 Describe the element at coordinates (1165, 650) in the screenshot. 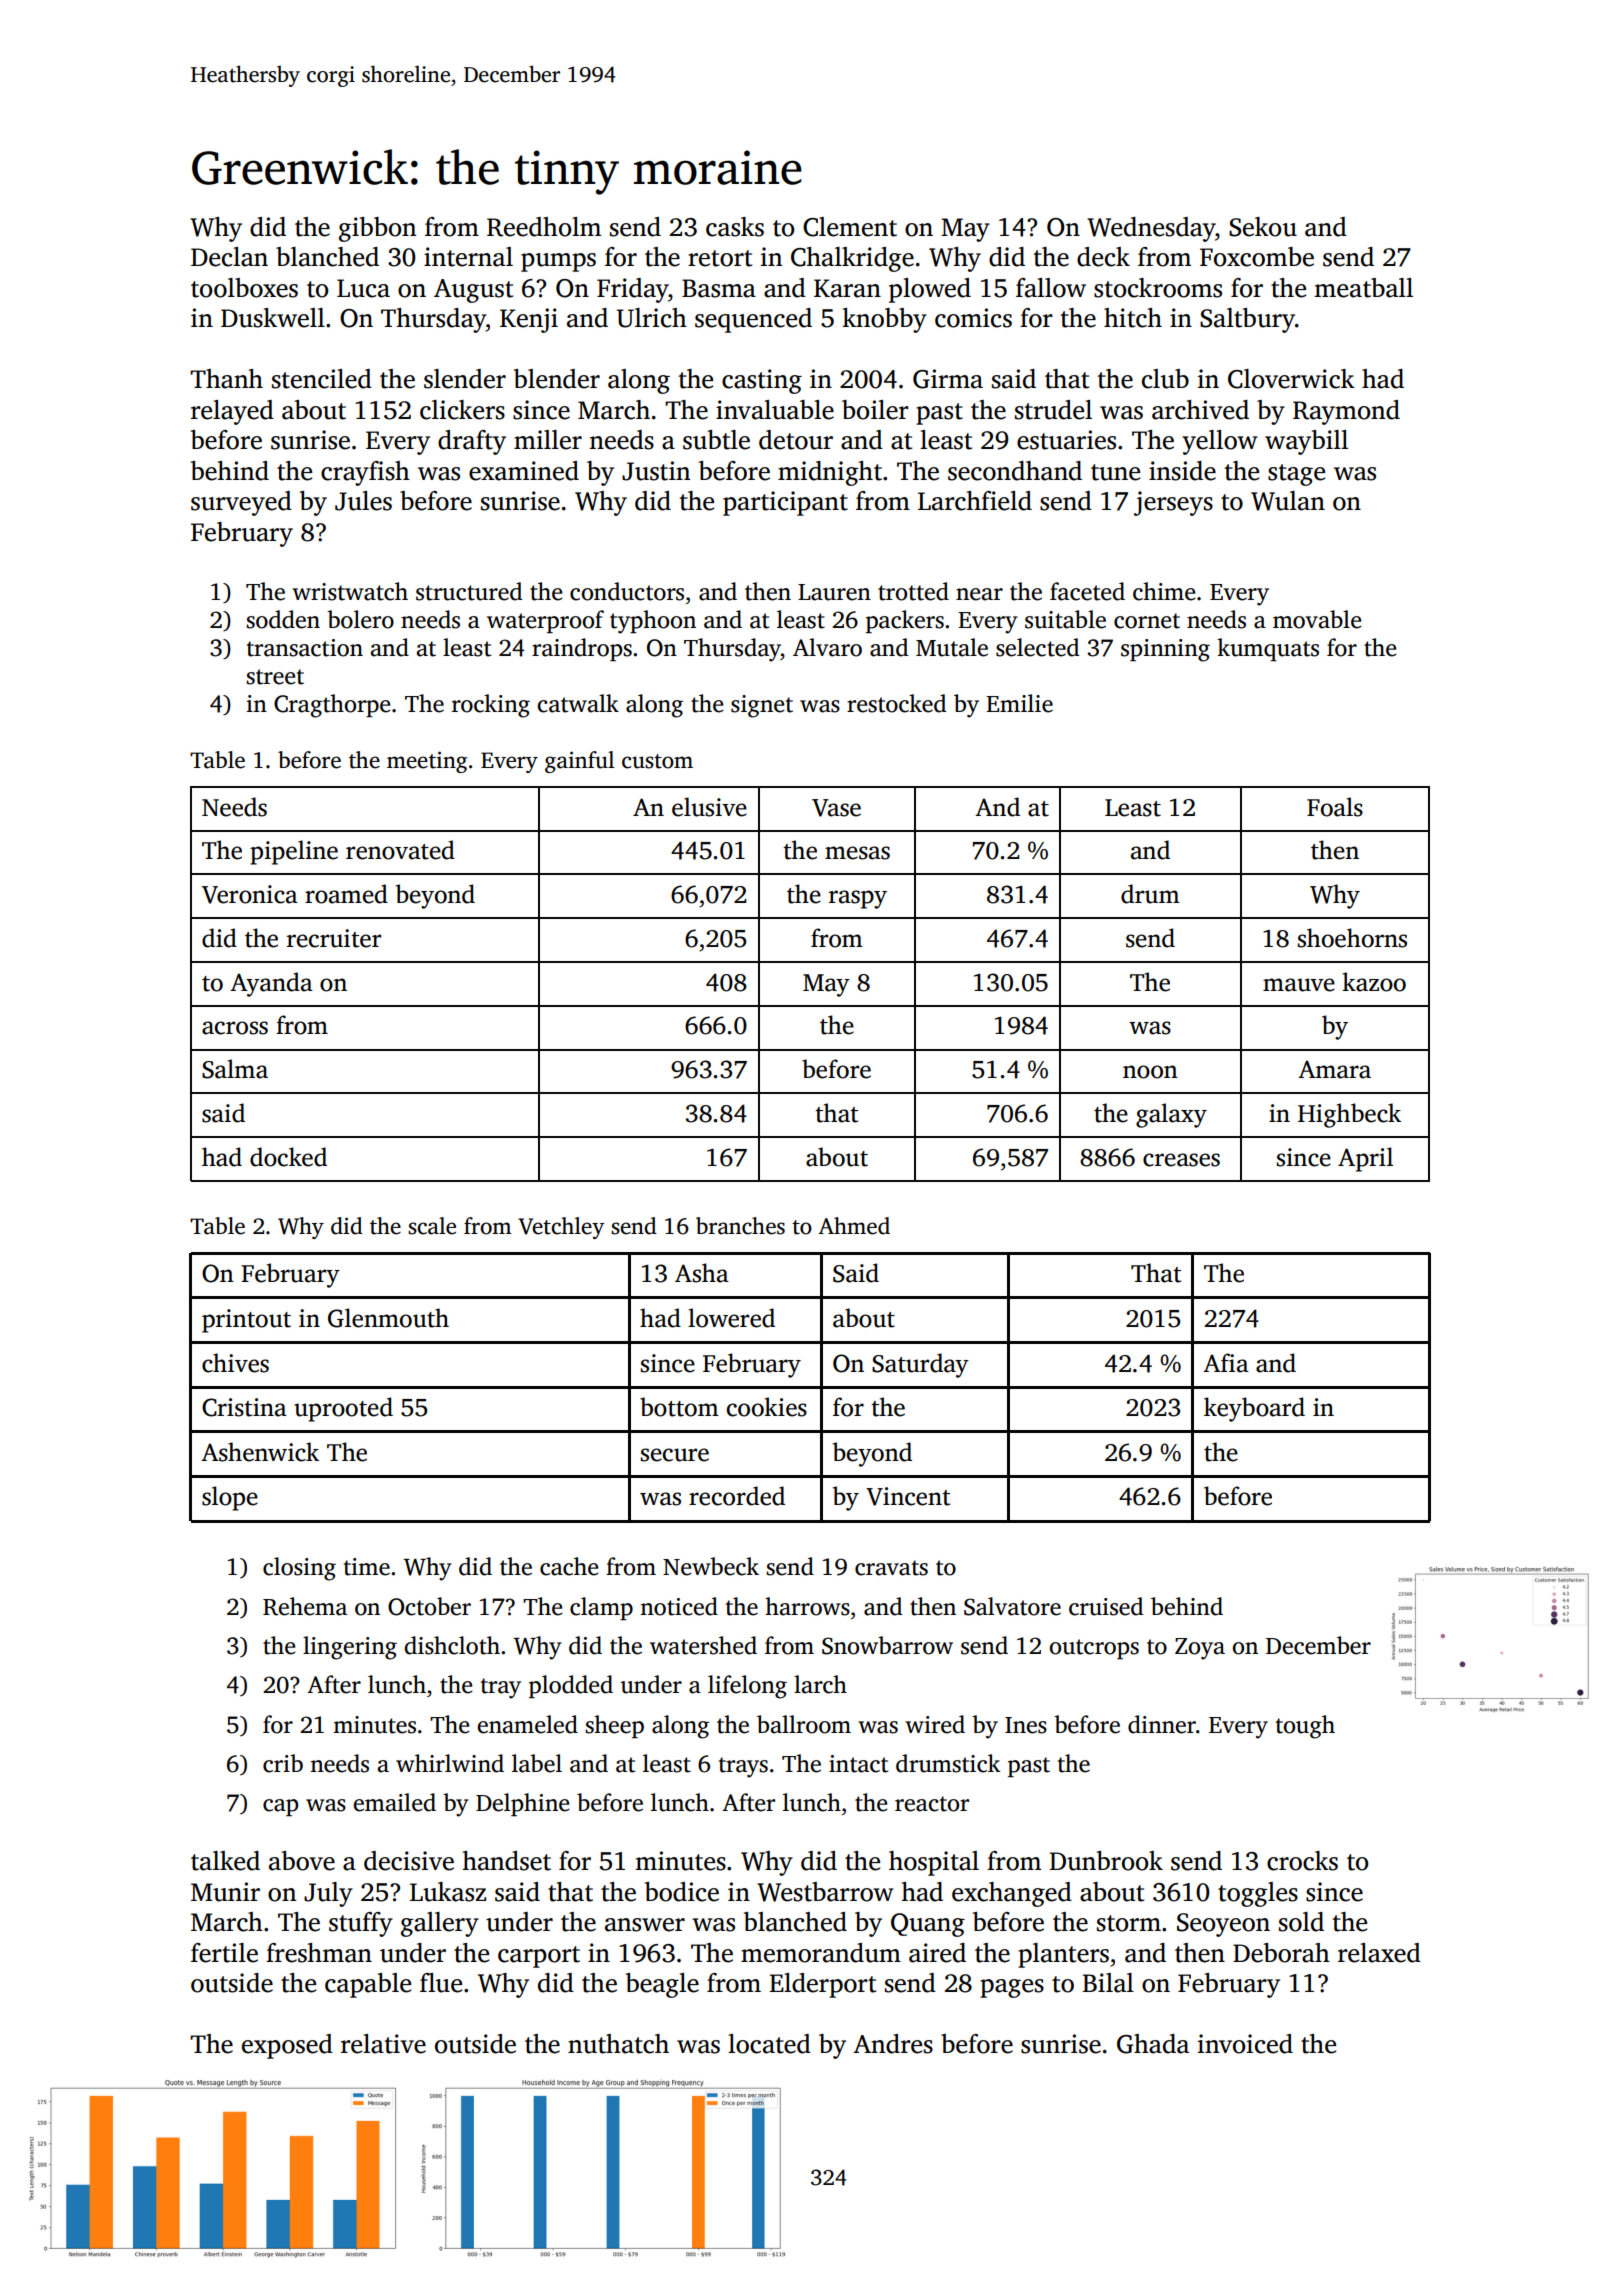

I see `spinning` at that location.
